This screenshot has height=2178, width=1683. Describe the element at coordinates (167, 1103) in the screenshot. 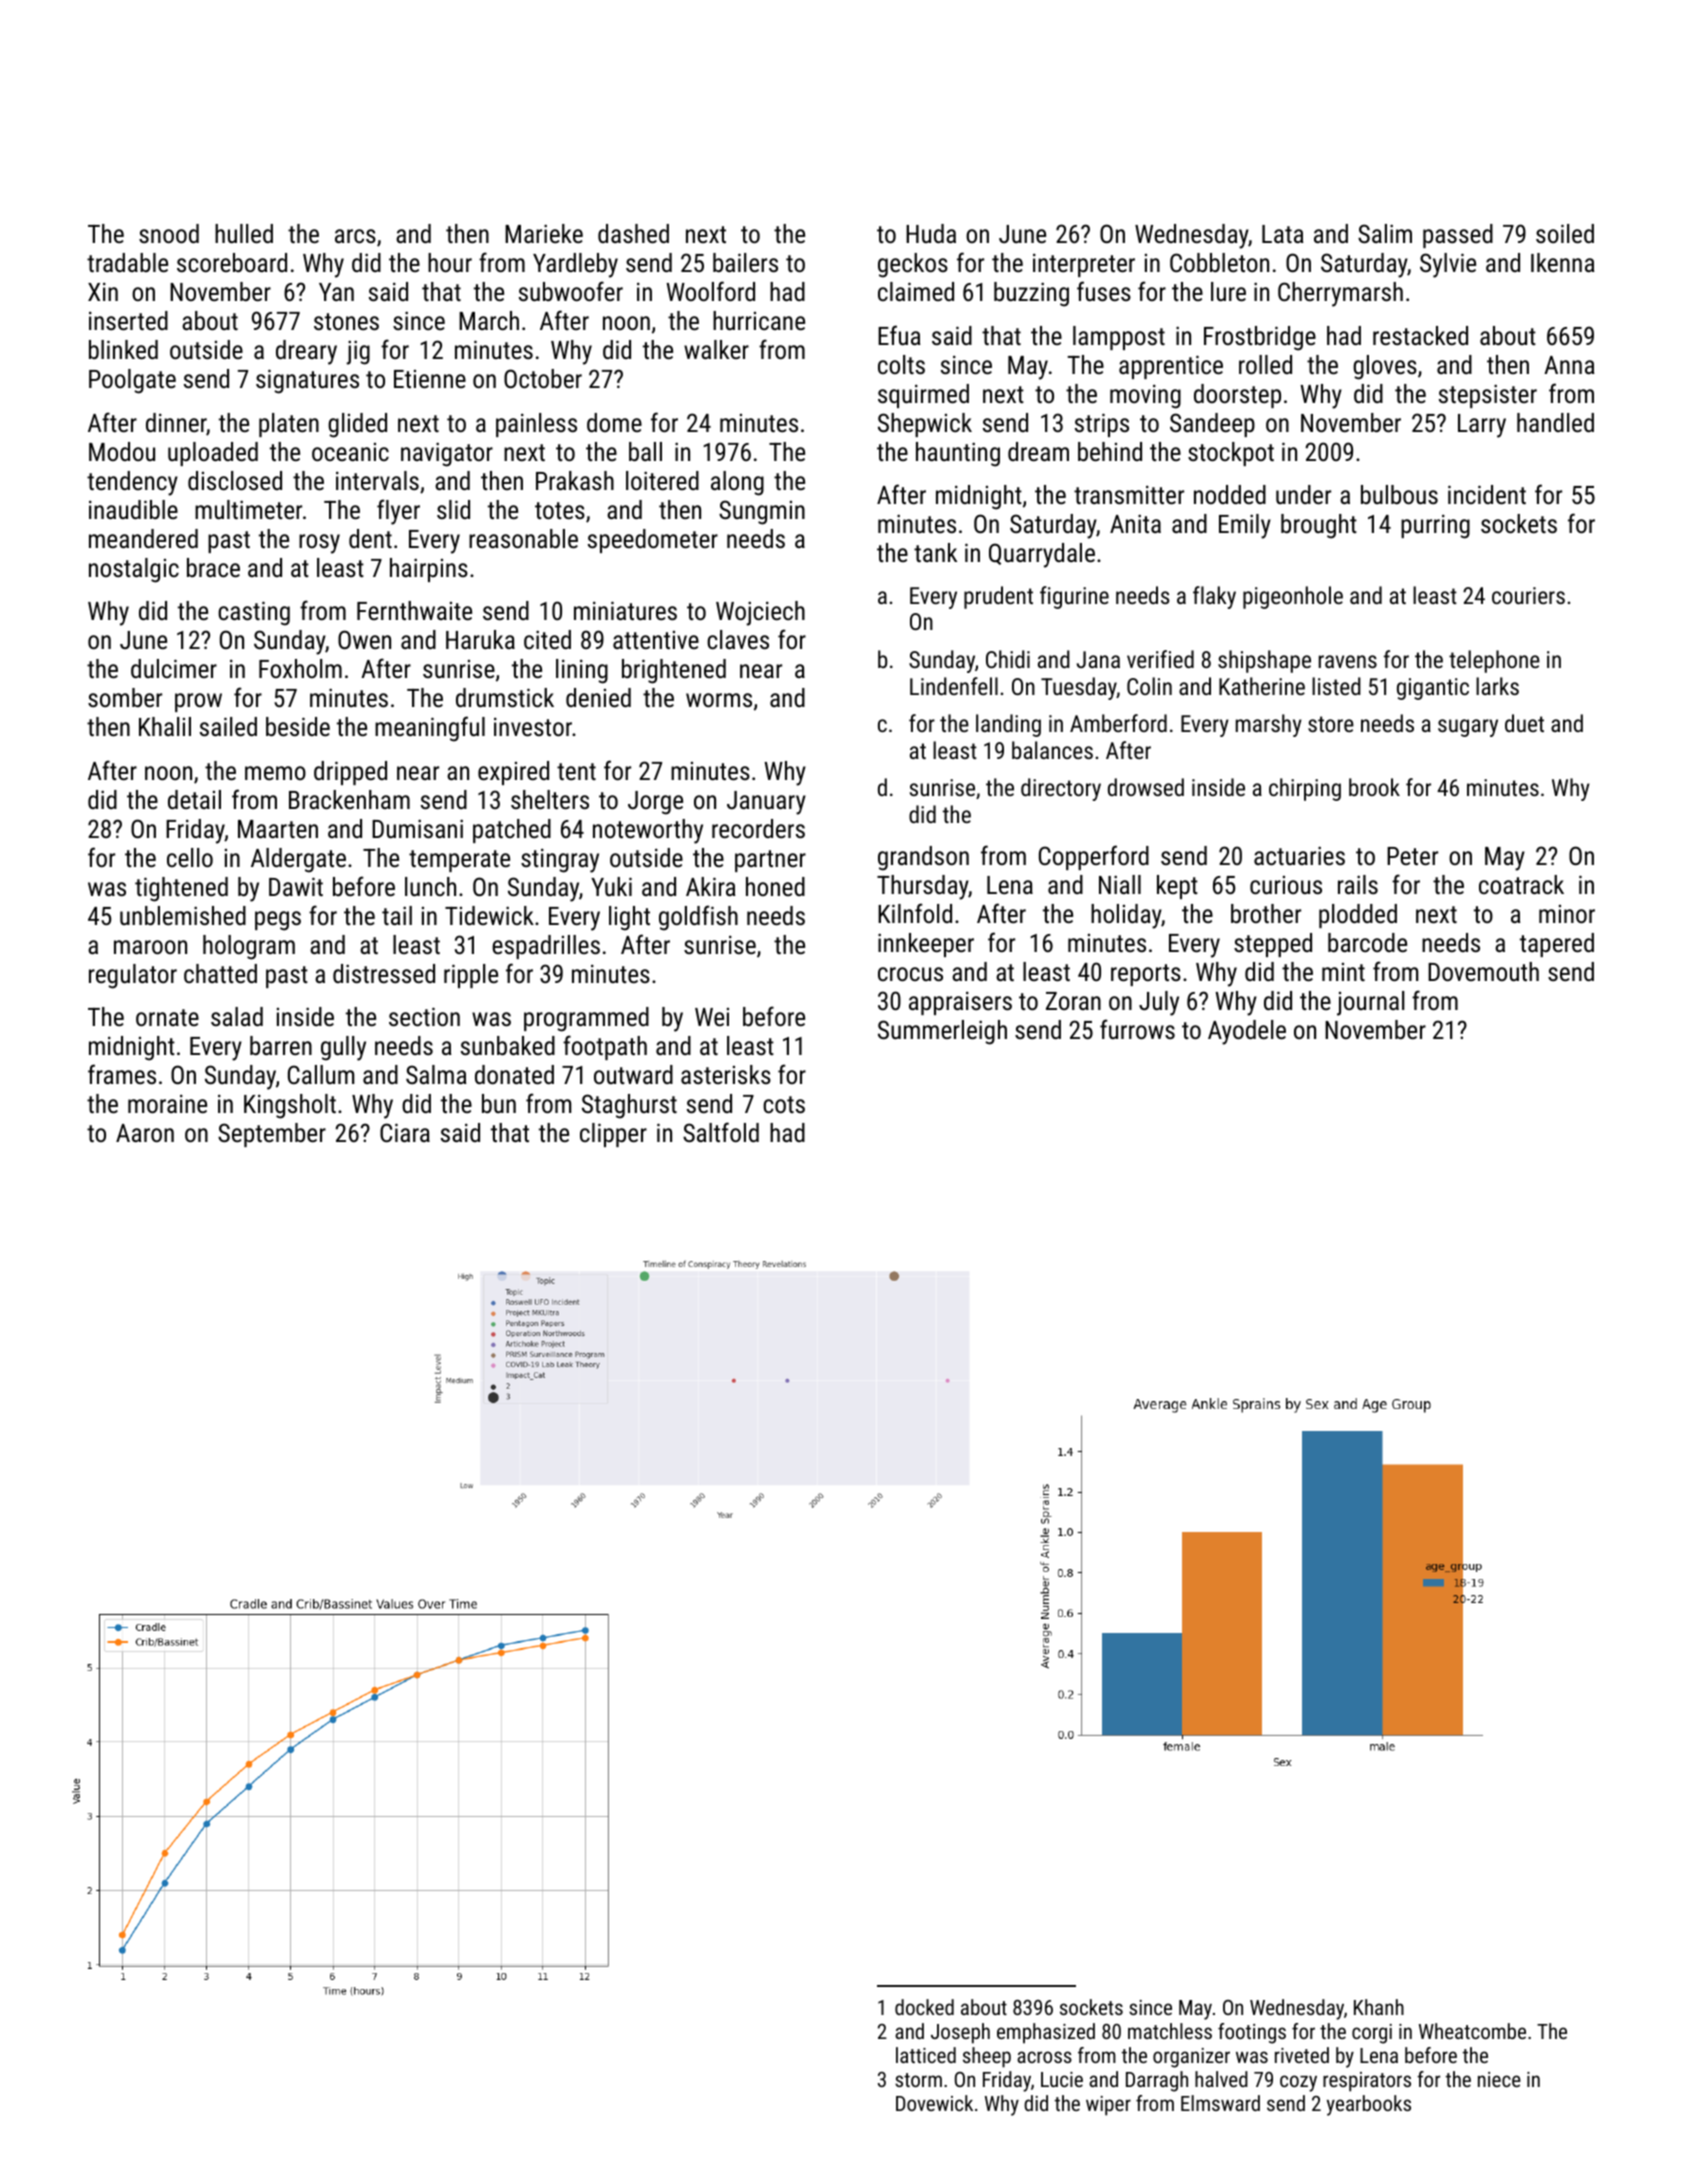

I see `moraine` at that location.
